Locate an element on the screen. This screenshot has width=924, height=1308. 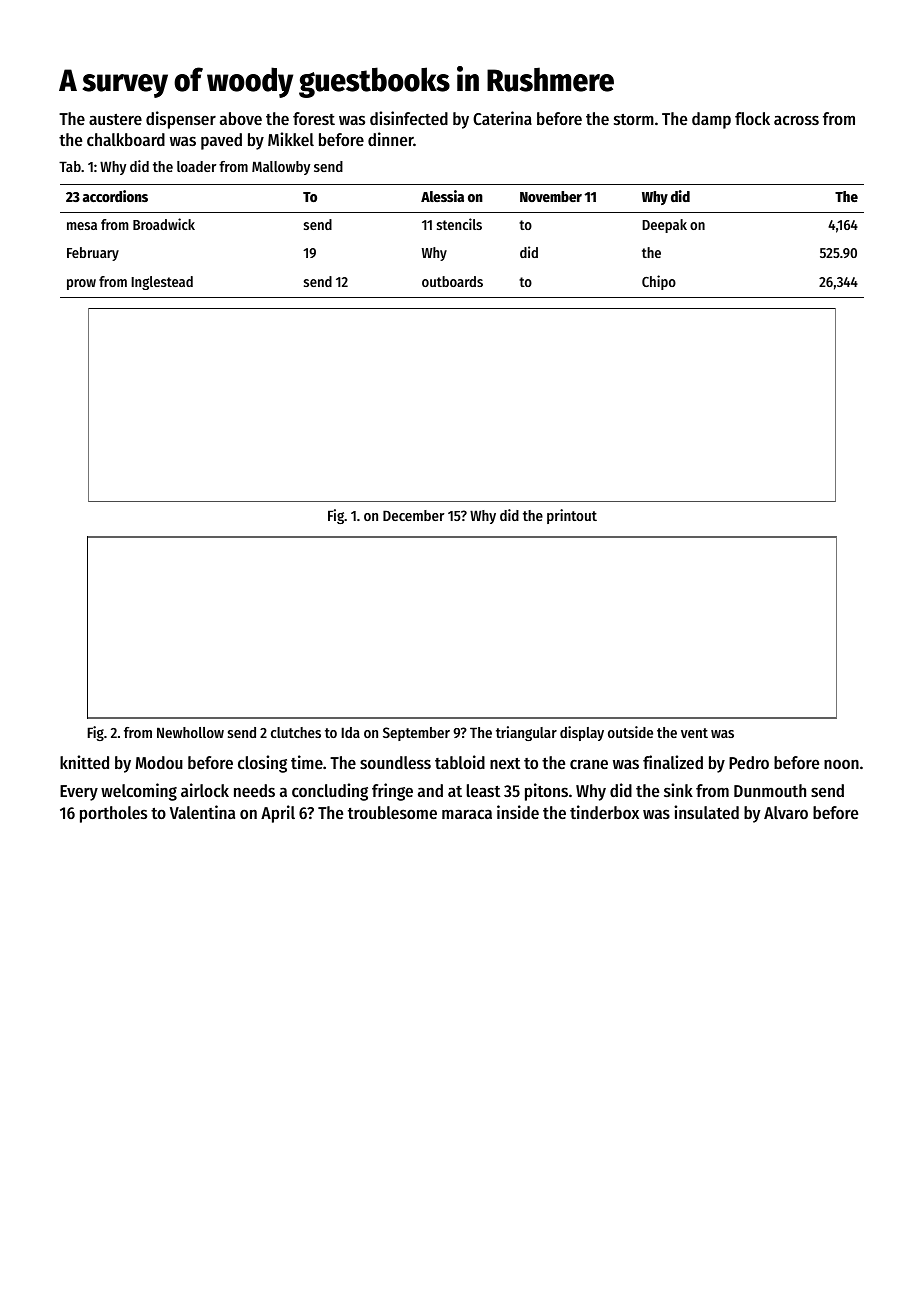
April is located at coordinates (278, 814).
